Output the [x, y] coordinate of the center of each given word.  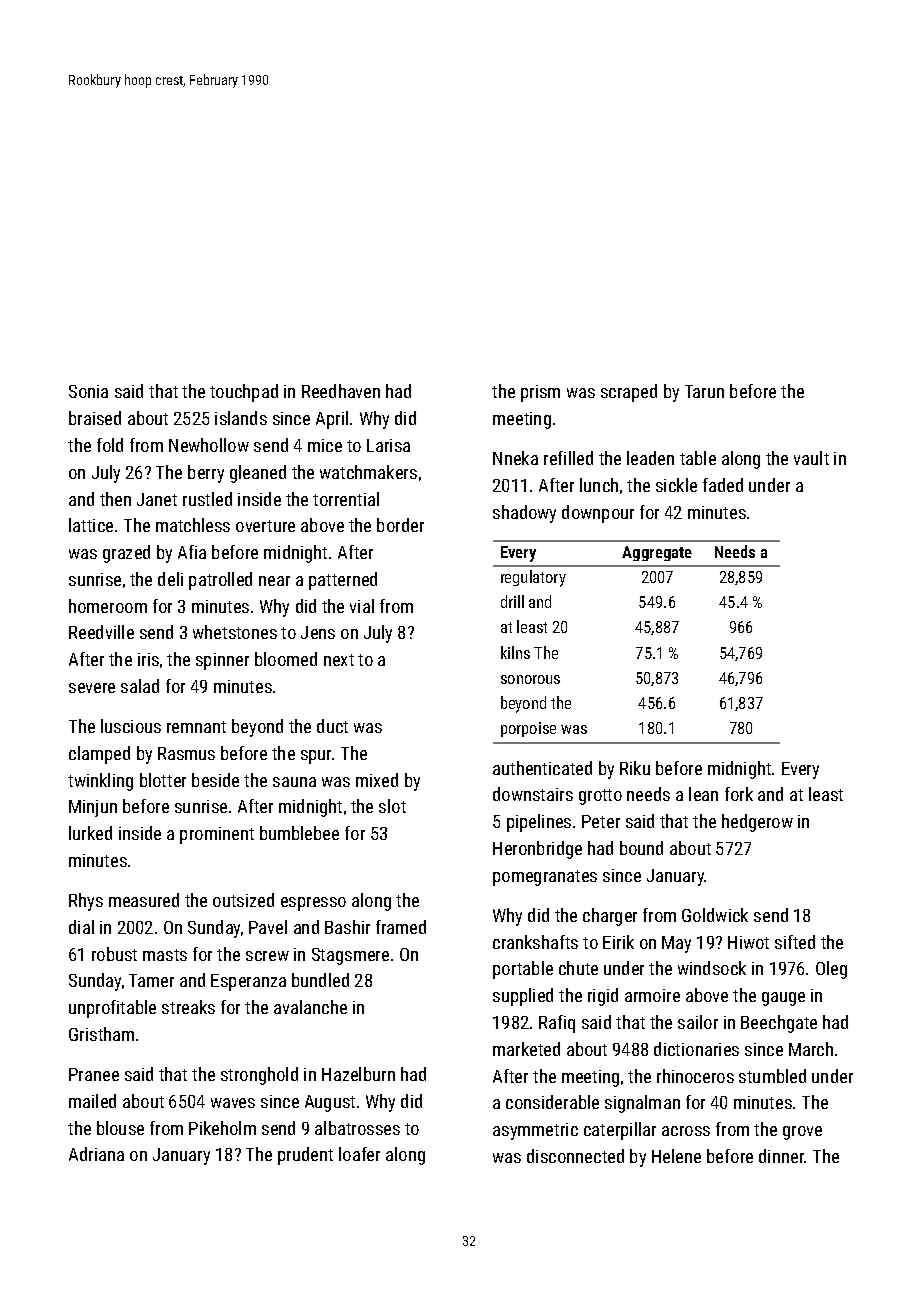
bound [641, 848]
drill [512, 601]
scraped [629, 393]
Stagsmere [350, 956]
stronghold [259, 1076]
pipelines [539, 823]
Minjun [93, 808]
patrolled [220, 581]
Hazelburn [358, 1074]
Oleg [831, 970]
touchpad [244, 393]
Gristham [101, 1034]
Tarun [704, 391]
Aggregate [657, 553]
